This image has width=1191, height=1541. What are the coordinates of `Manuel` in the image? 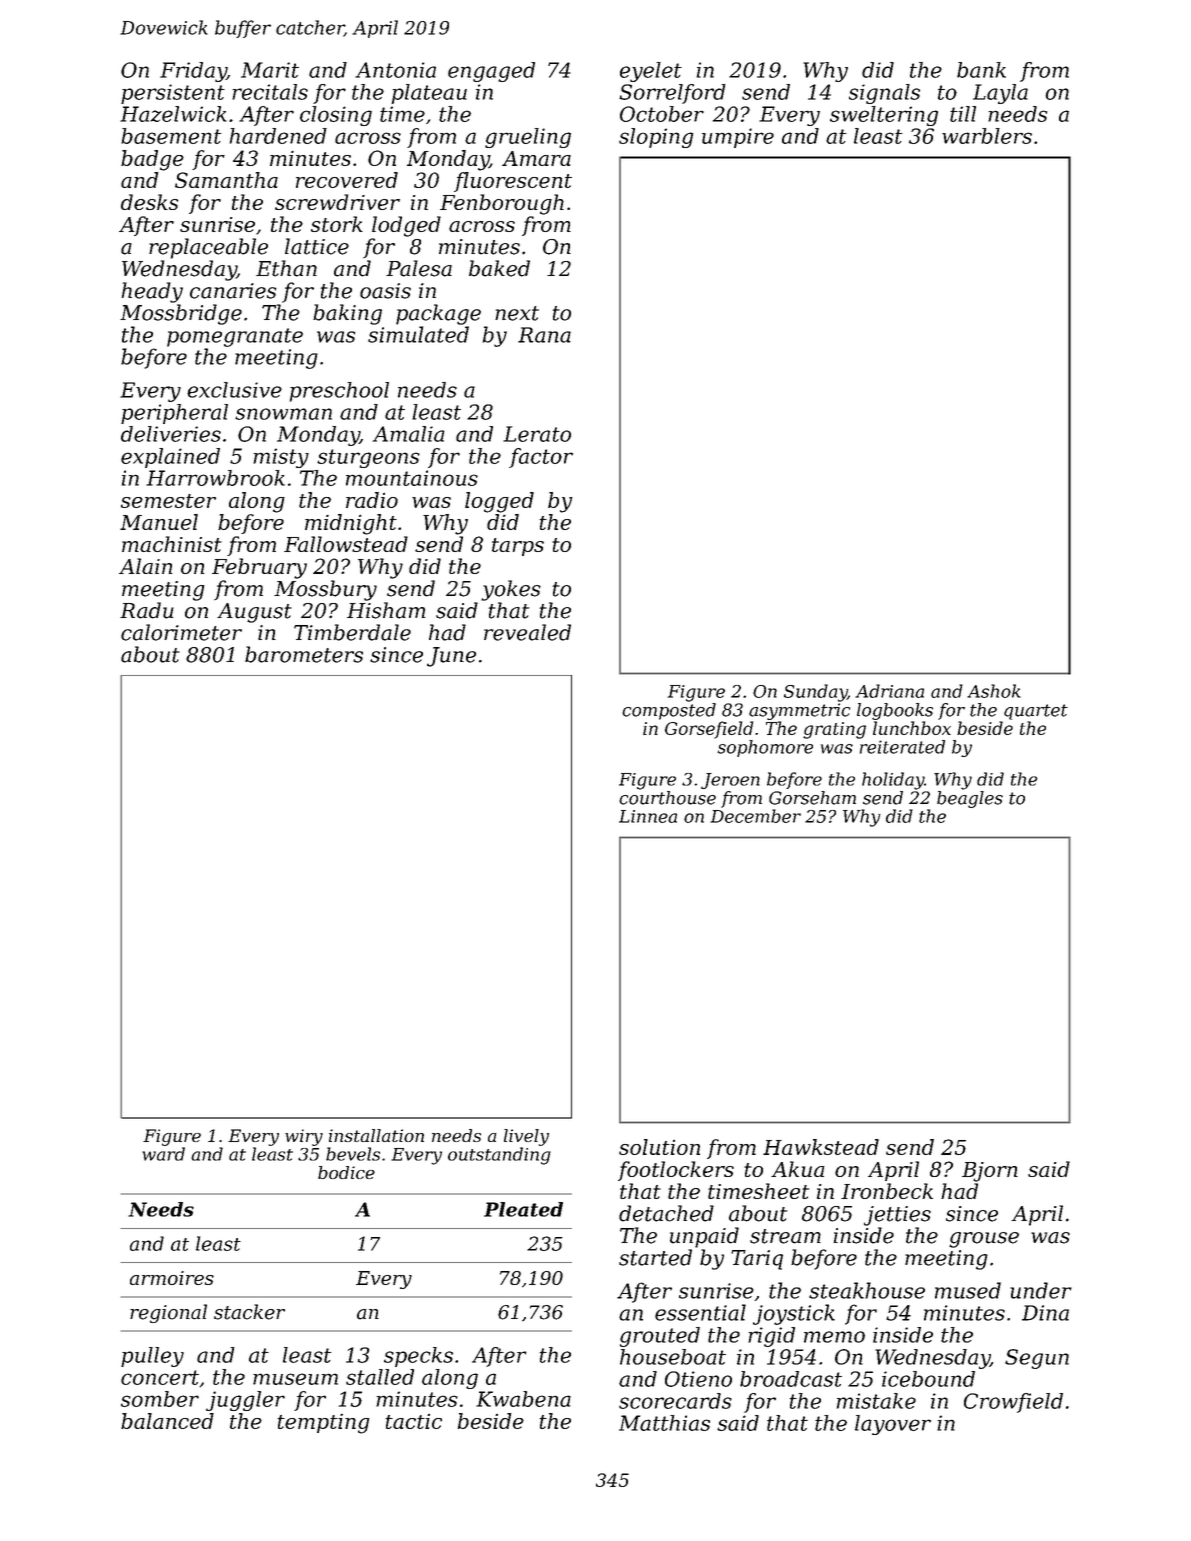 It's located at (159, 522).
